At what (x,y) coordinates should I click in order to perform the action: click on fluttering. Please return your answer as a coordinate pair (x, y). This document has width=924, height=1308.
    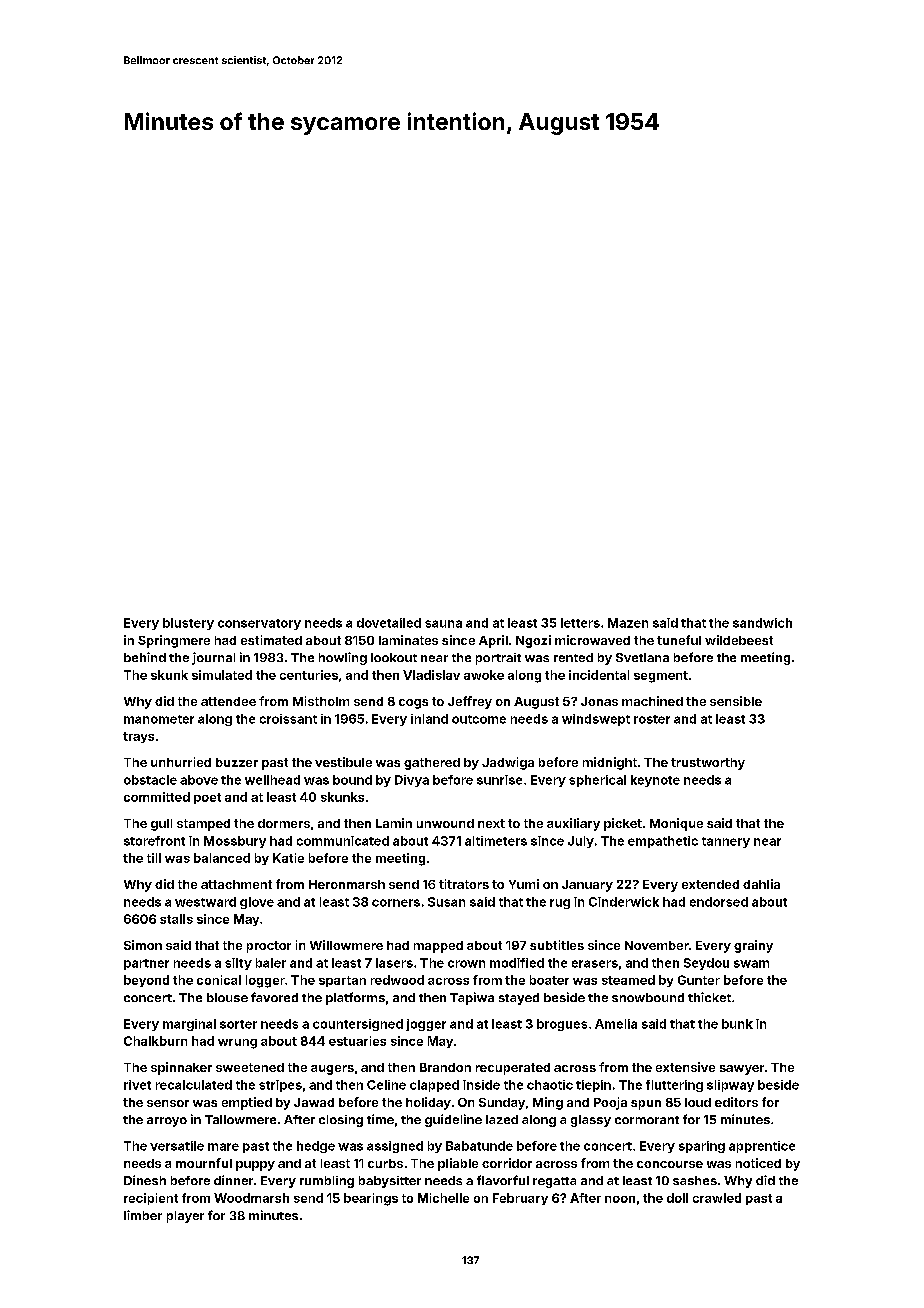
    Looking at the image, I should click on (674, 1086).
